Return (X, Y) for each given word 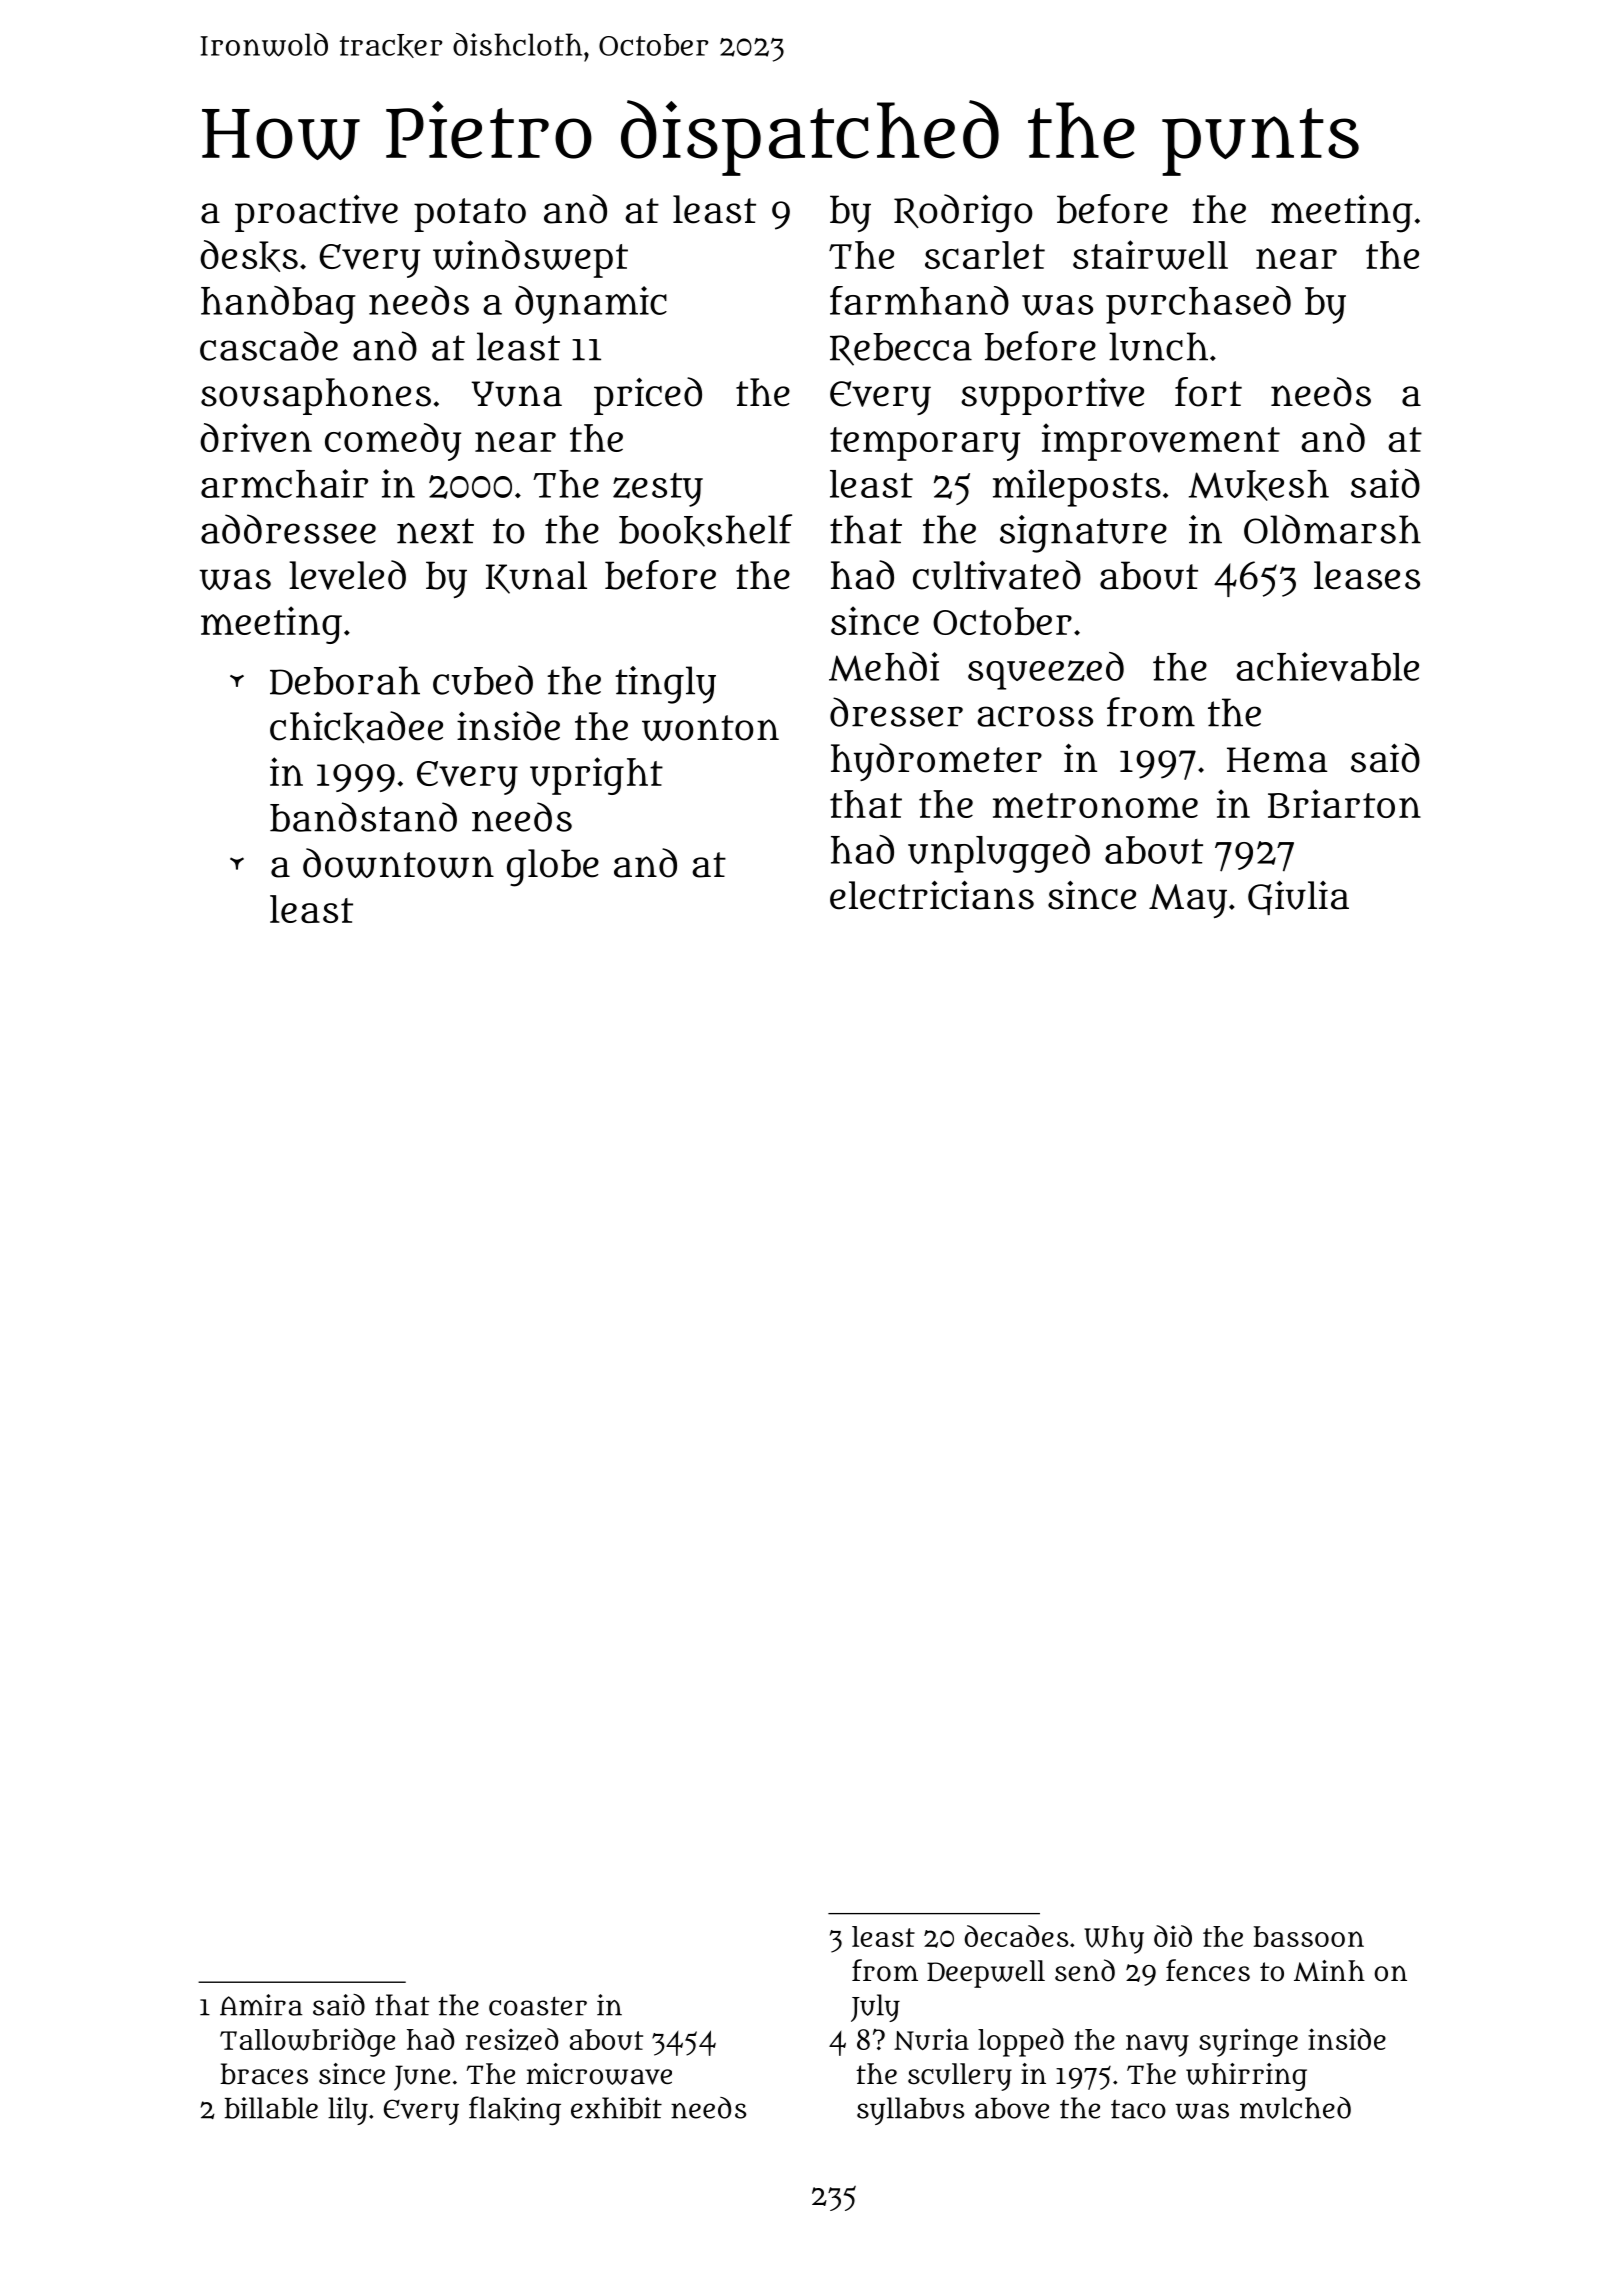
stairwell (1150, 255)
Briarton (1344, 803)
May (1188, 901)
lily (348, 2111)
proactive (316, 213)
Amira (261, 2005)
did (1173, 1936)
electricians (932, 895)
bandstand (363, 817)
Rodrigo (963, 213)
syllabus (910, 2111)
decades (1016, 1936)
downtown (398, 863)
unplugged (999, 854)
